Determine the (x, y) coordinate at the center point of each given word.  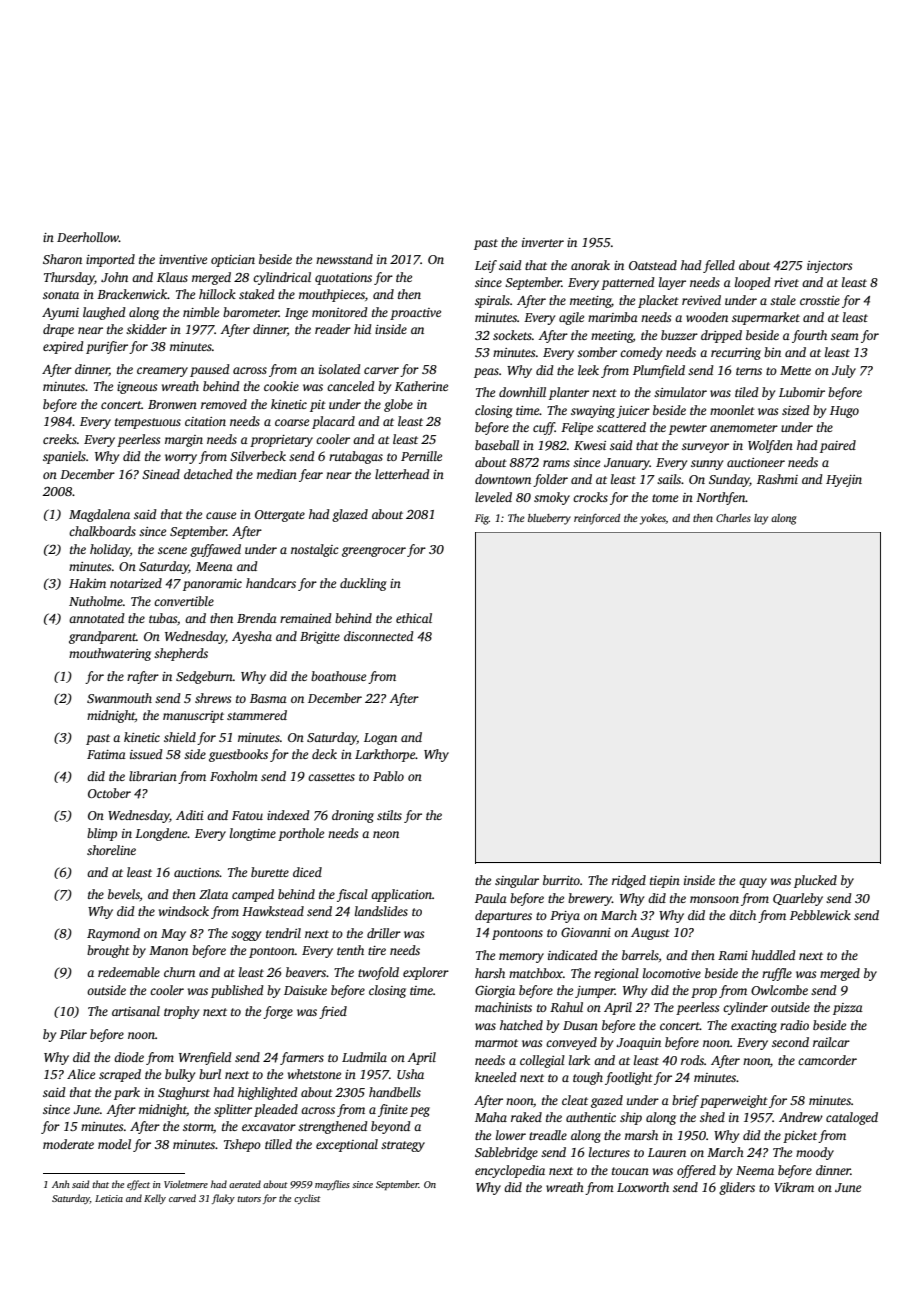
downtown (503, 479)
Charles (733, 518)
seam (845, 336)
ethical (414, 618)
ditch (742, 915)
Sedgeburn (204, 677)
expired (63, 347)
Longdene (161, 834)
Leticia (109, 1198)
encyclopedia (510, 1171)
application (401, 895)
